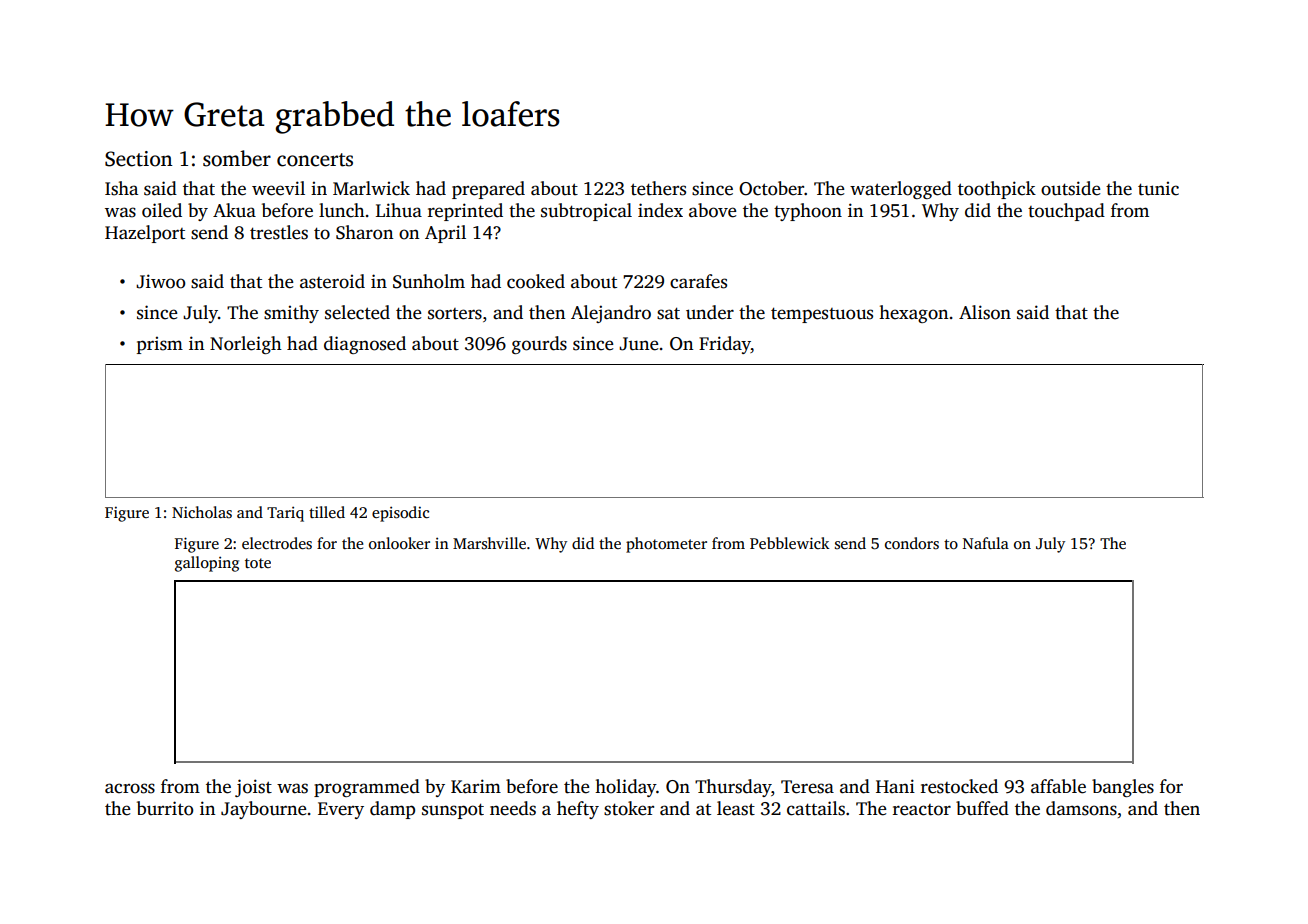  I want to click on damp, so click(392, 810).
